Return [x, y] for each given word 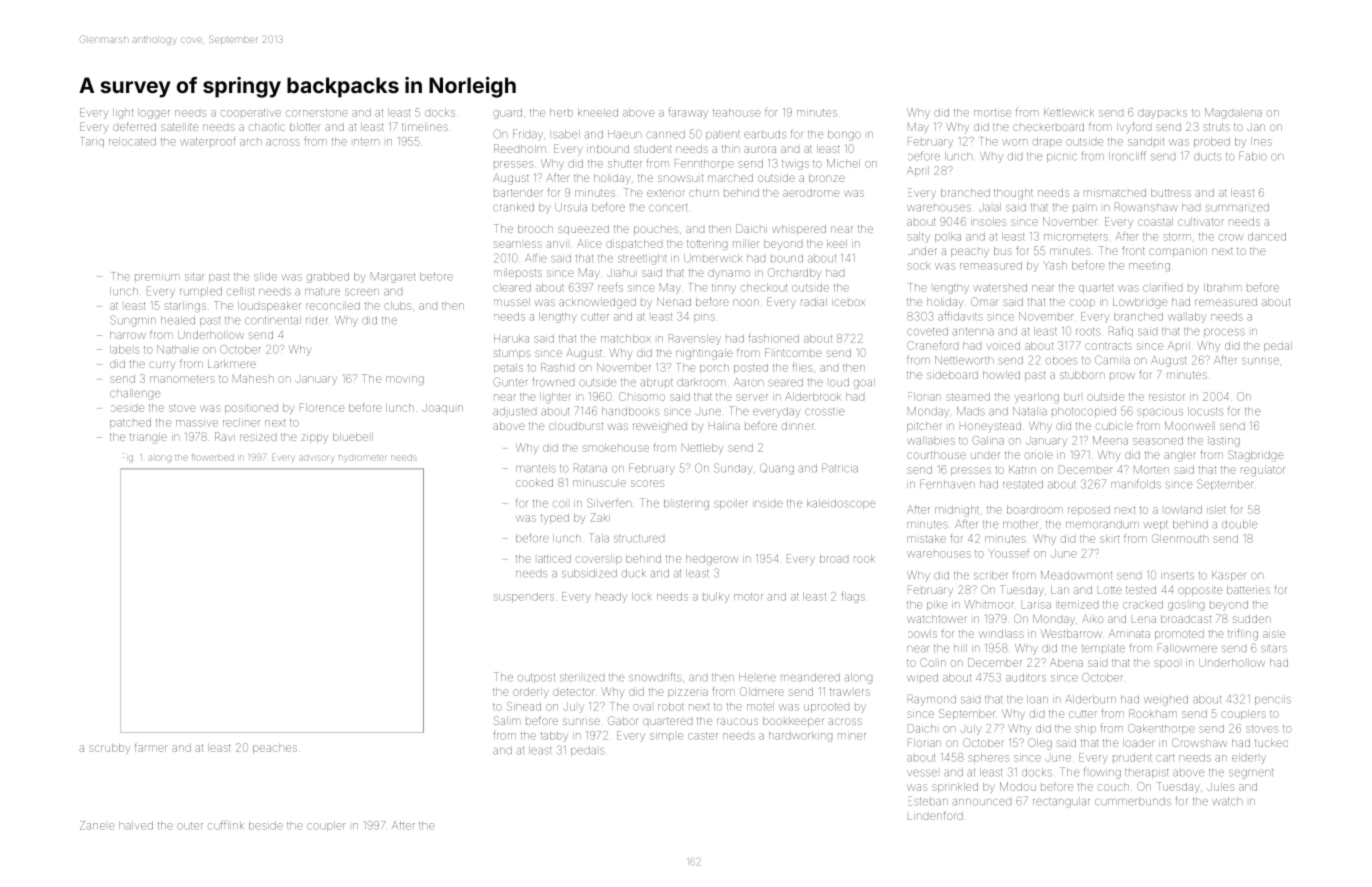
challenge [135, 394]
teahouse [737, 112]
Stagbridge [1255, 456]
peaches [275, 749]
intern [366, 142]
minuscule [599, 483]
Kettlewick [1069, 112]
